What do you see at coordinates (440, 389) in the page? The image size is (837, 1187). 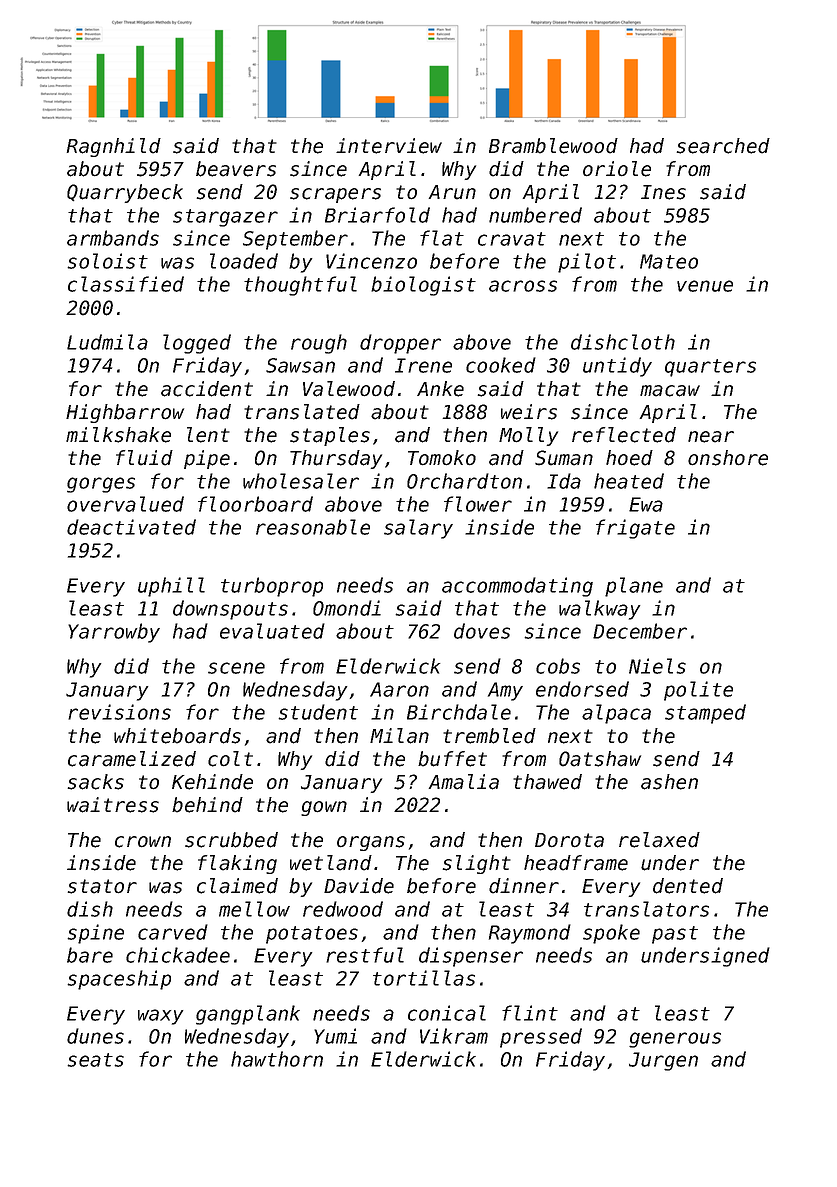 I see `Anke` at bounding box center [440, 389].
